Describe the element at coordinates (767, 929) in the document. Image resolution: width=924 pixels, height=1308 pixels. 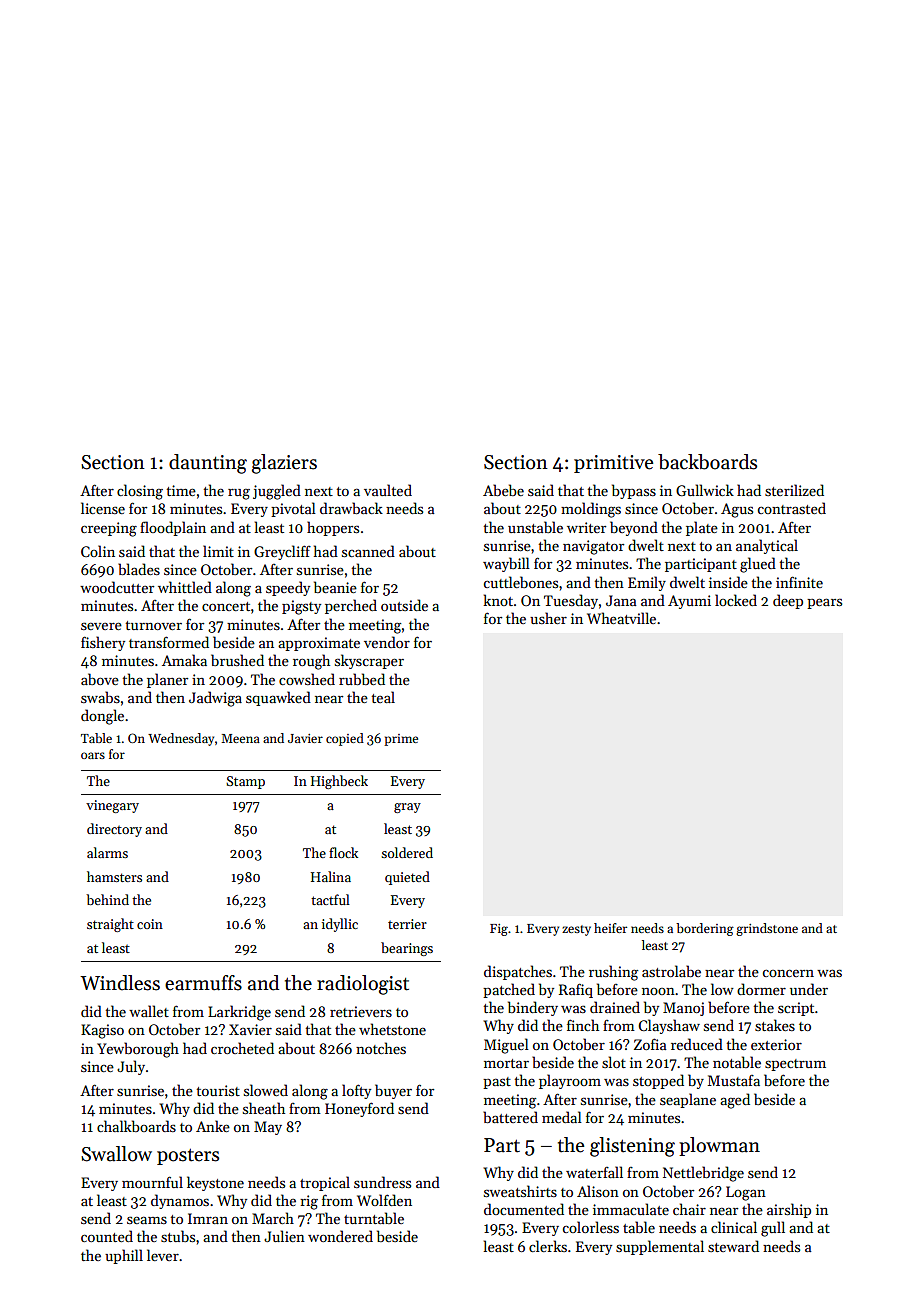
I see `grindstone` at that location.
